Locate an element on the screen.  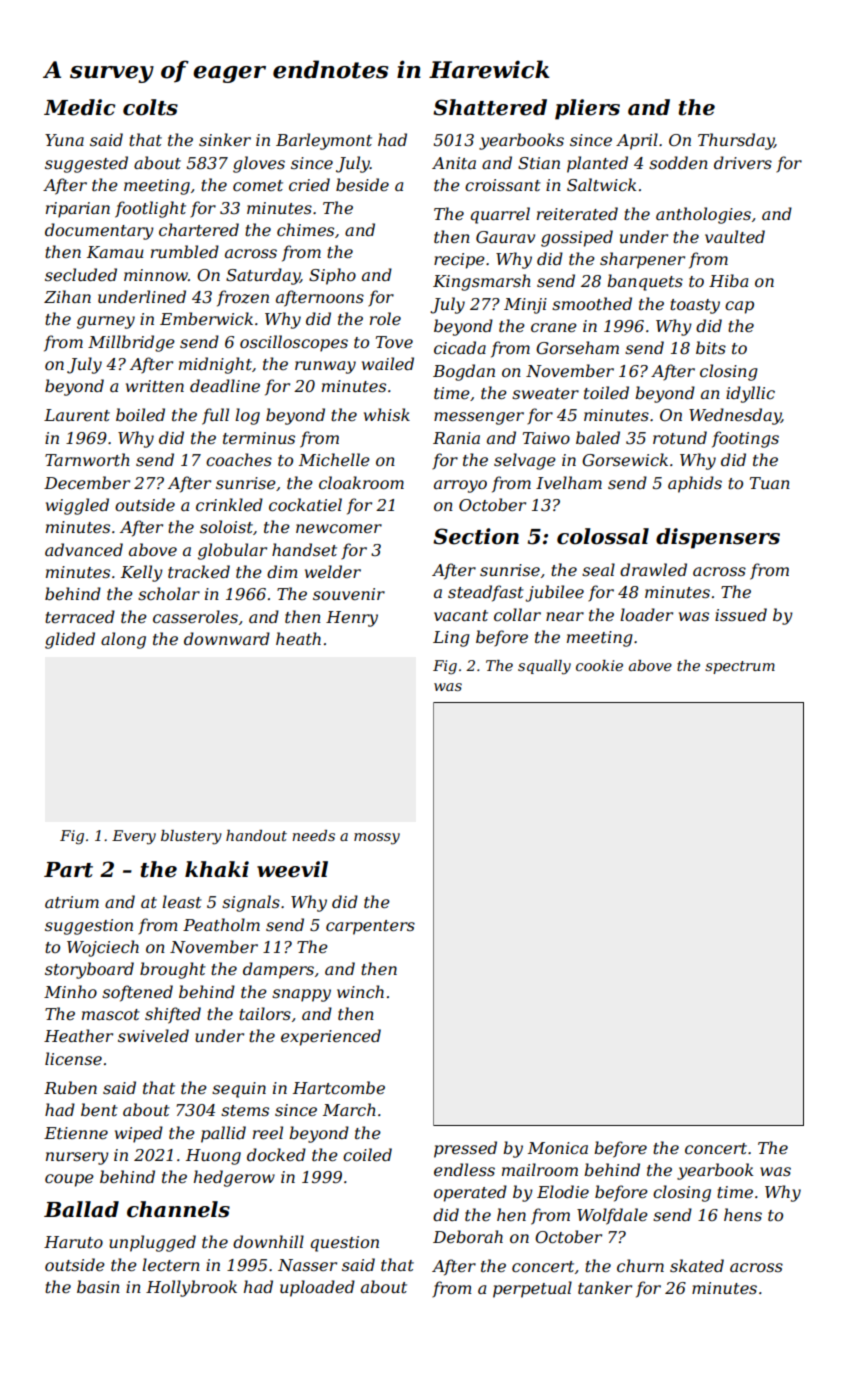
March is located at coordinates (349, 1109).
